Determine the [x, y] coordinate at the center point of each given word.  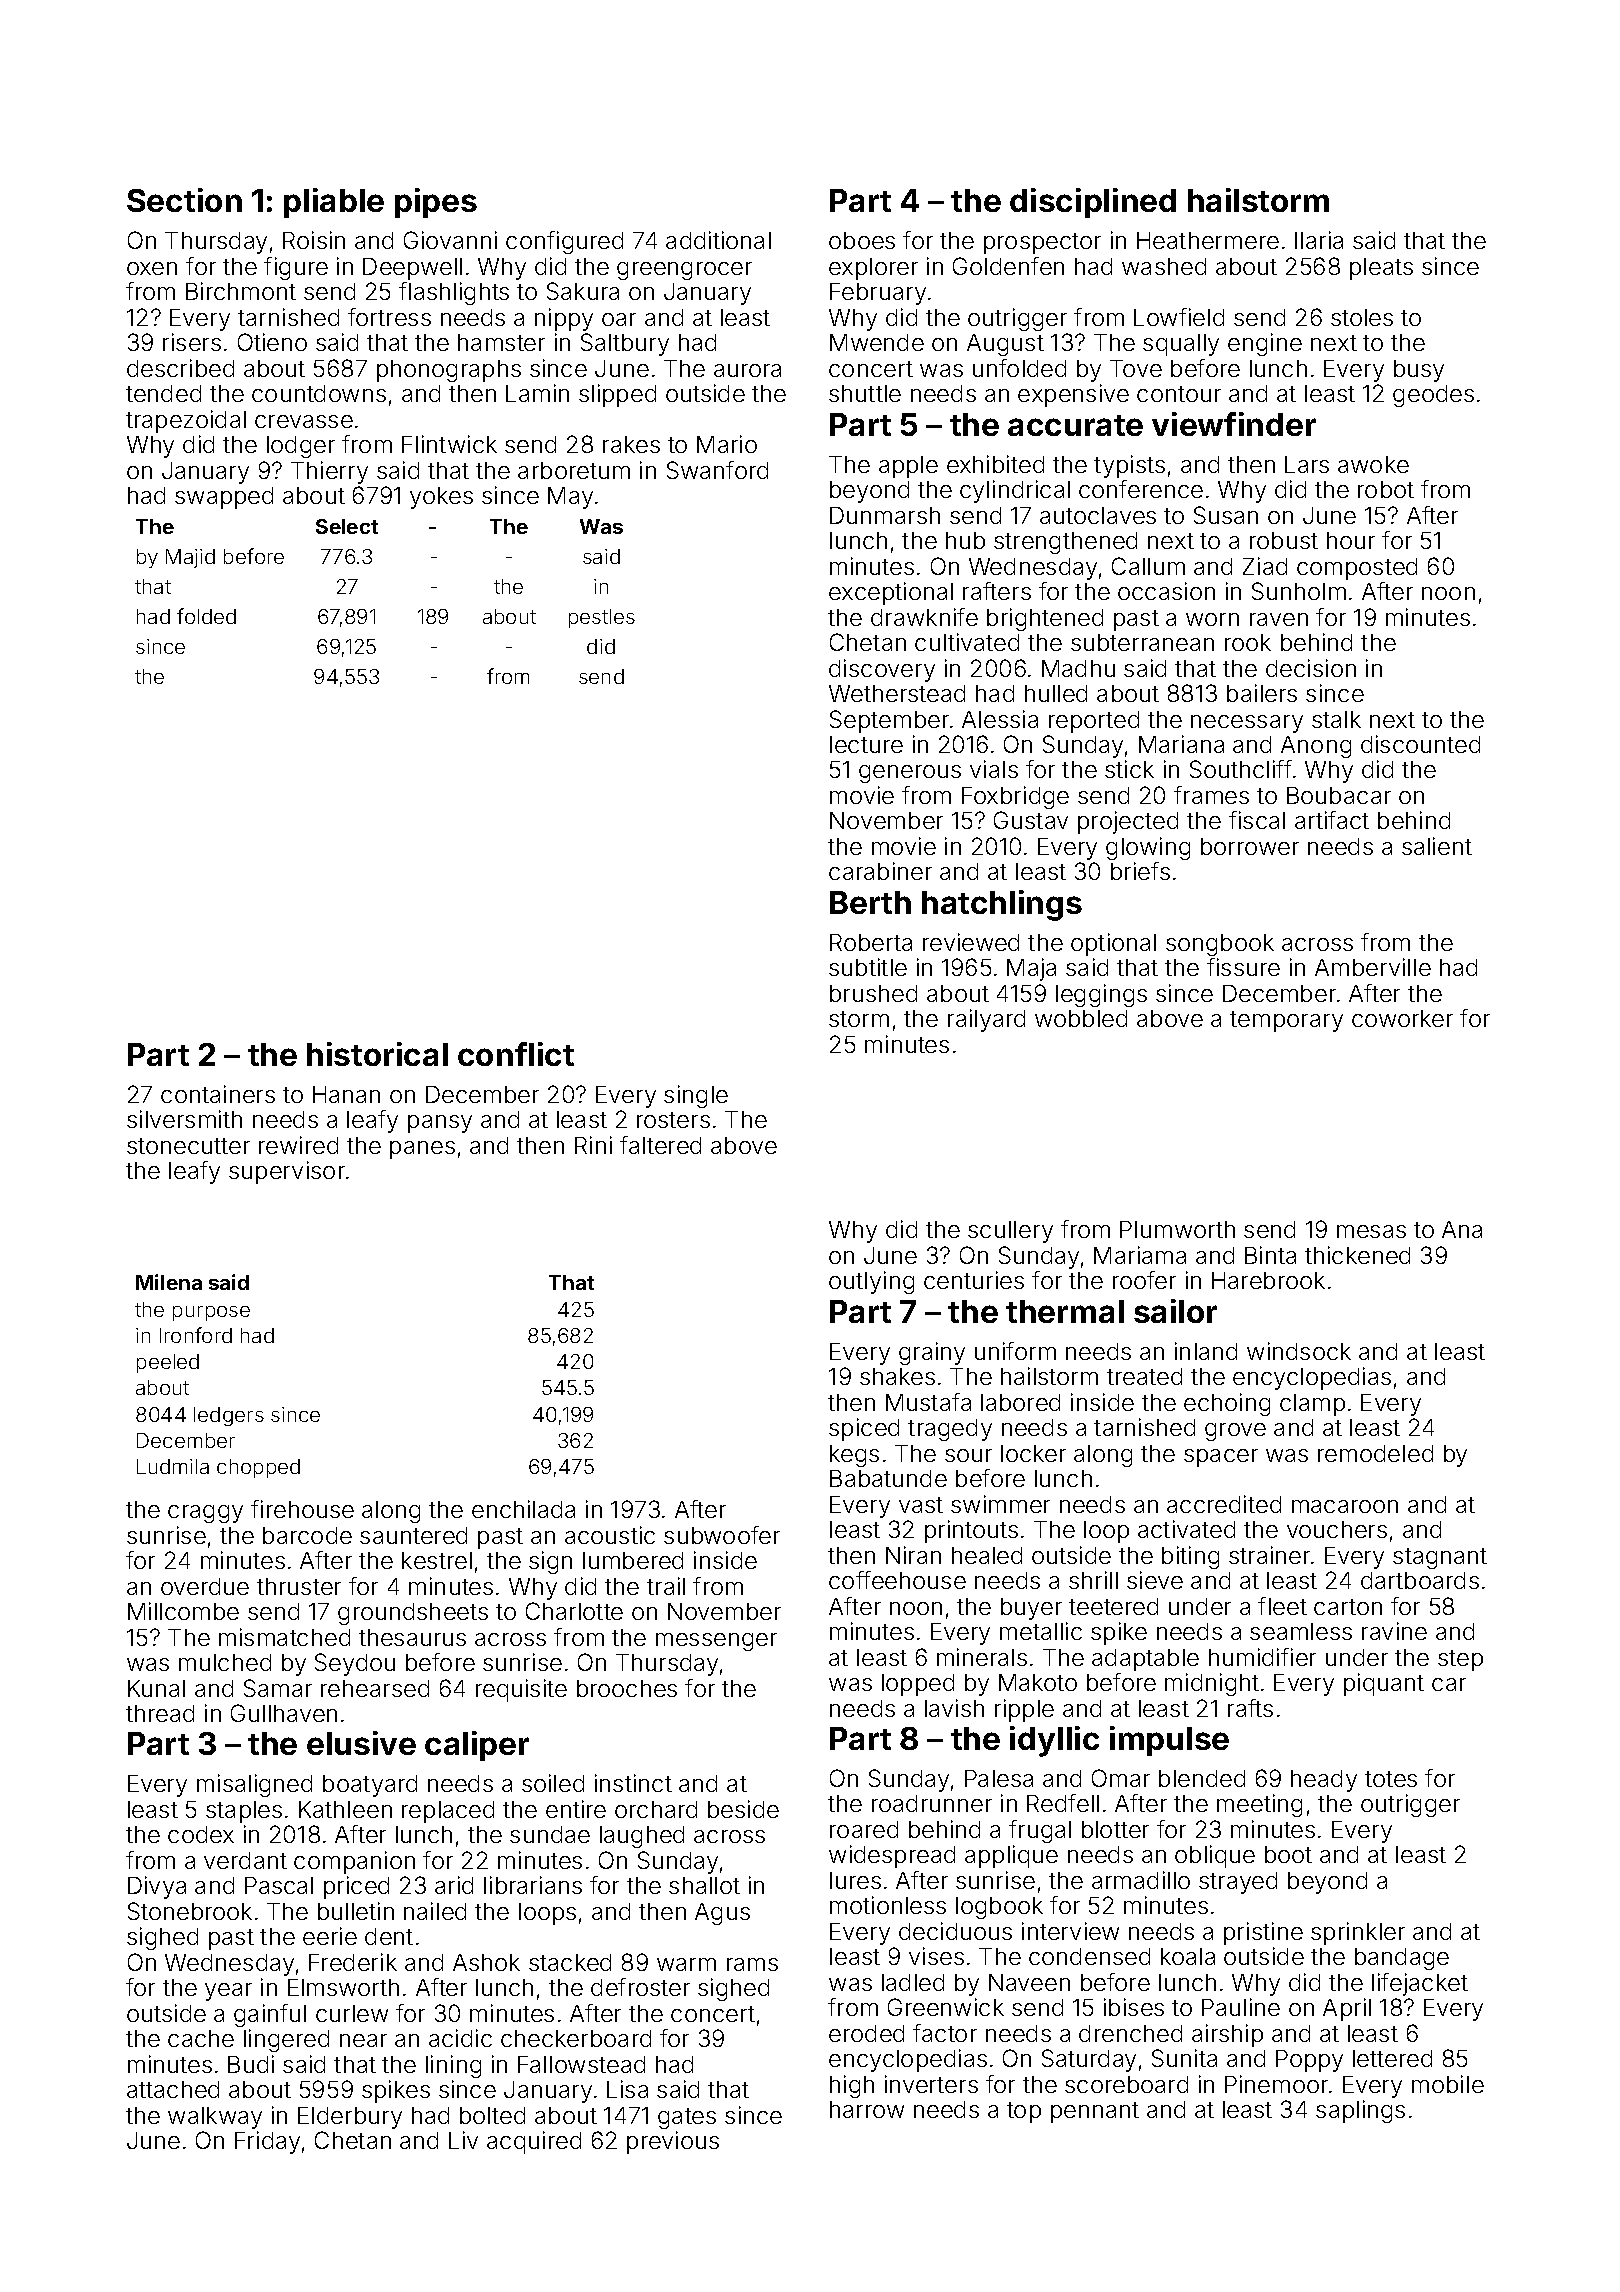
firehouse [302, 1509]
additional [718, 240]
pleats [1381, 269]
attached [173, 2089]
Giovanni [450, 240]
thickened [1357, 1255]
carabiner [880, 871]
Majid [190, 558]
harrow [867, 2109]
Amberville [1373, 967]
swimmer [1000, 1504]
